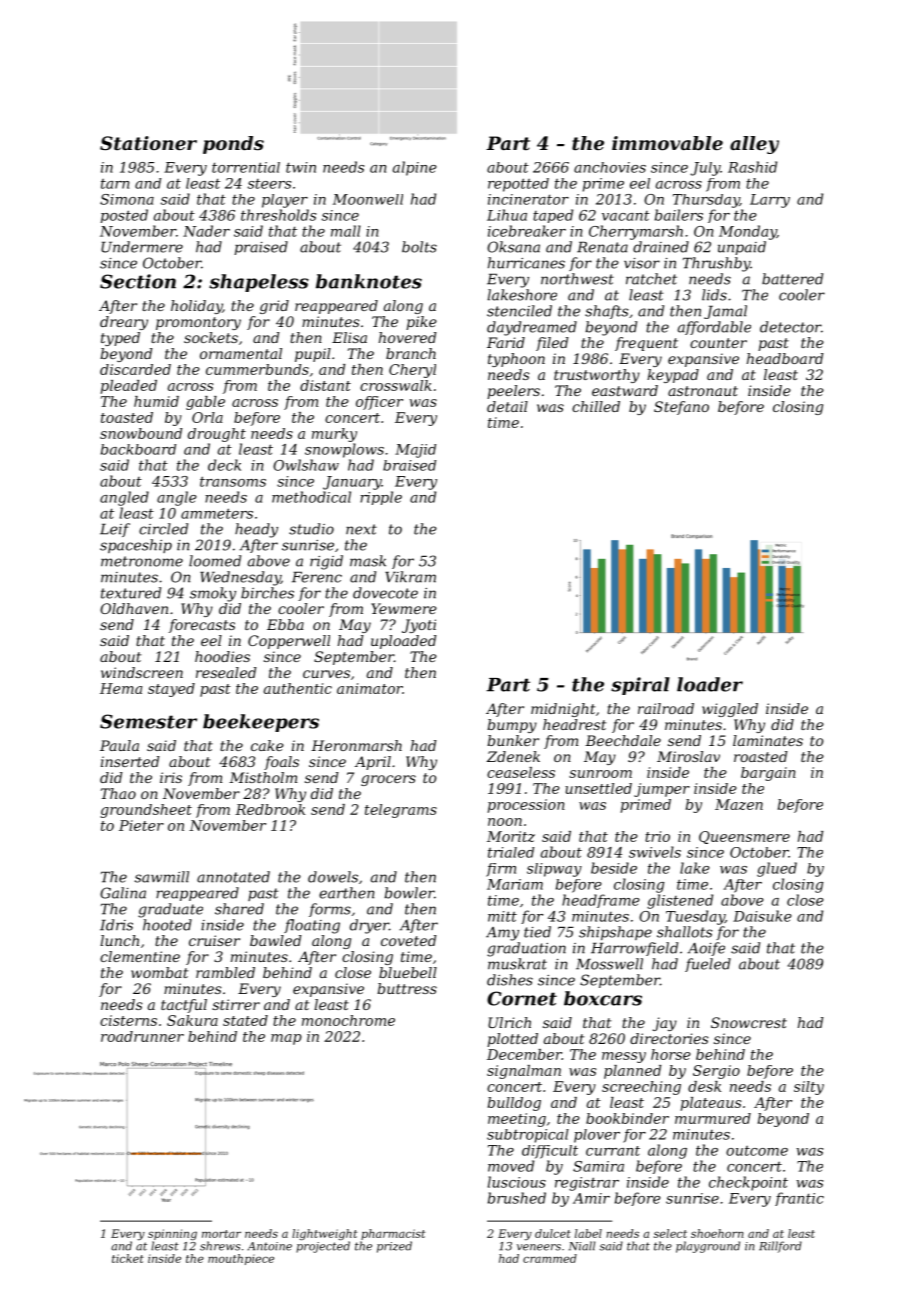  I want to click on battered, so click(792, 279).
